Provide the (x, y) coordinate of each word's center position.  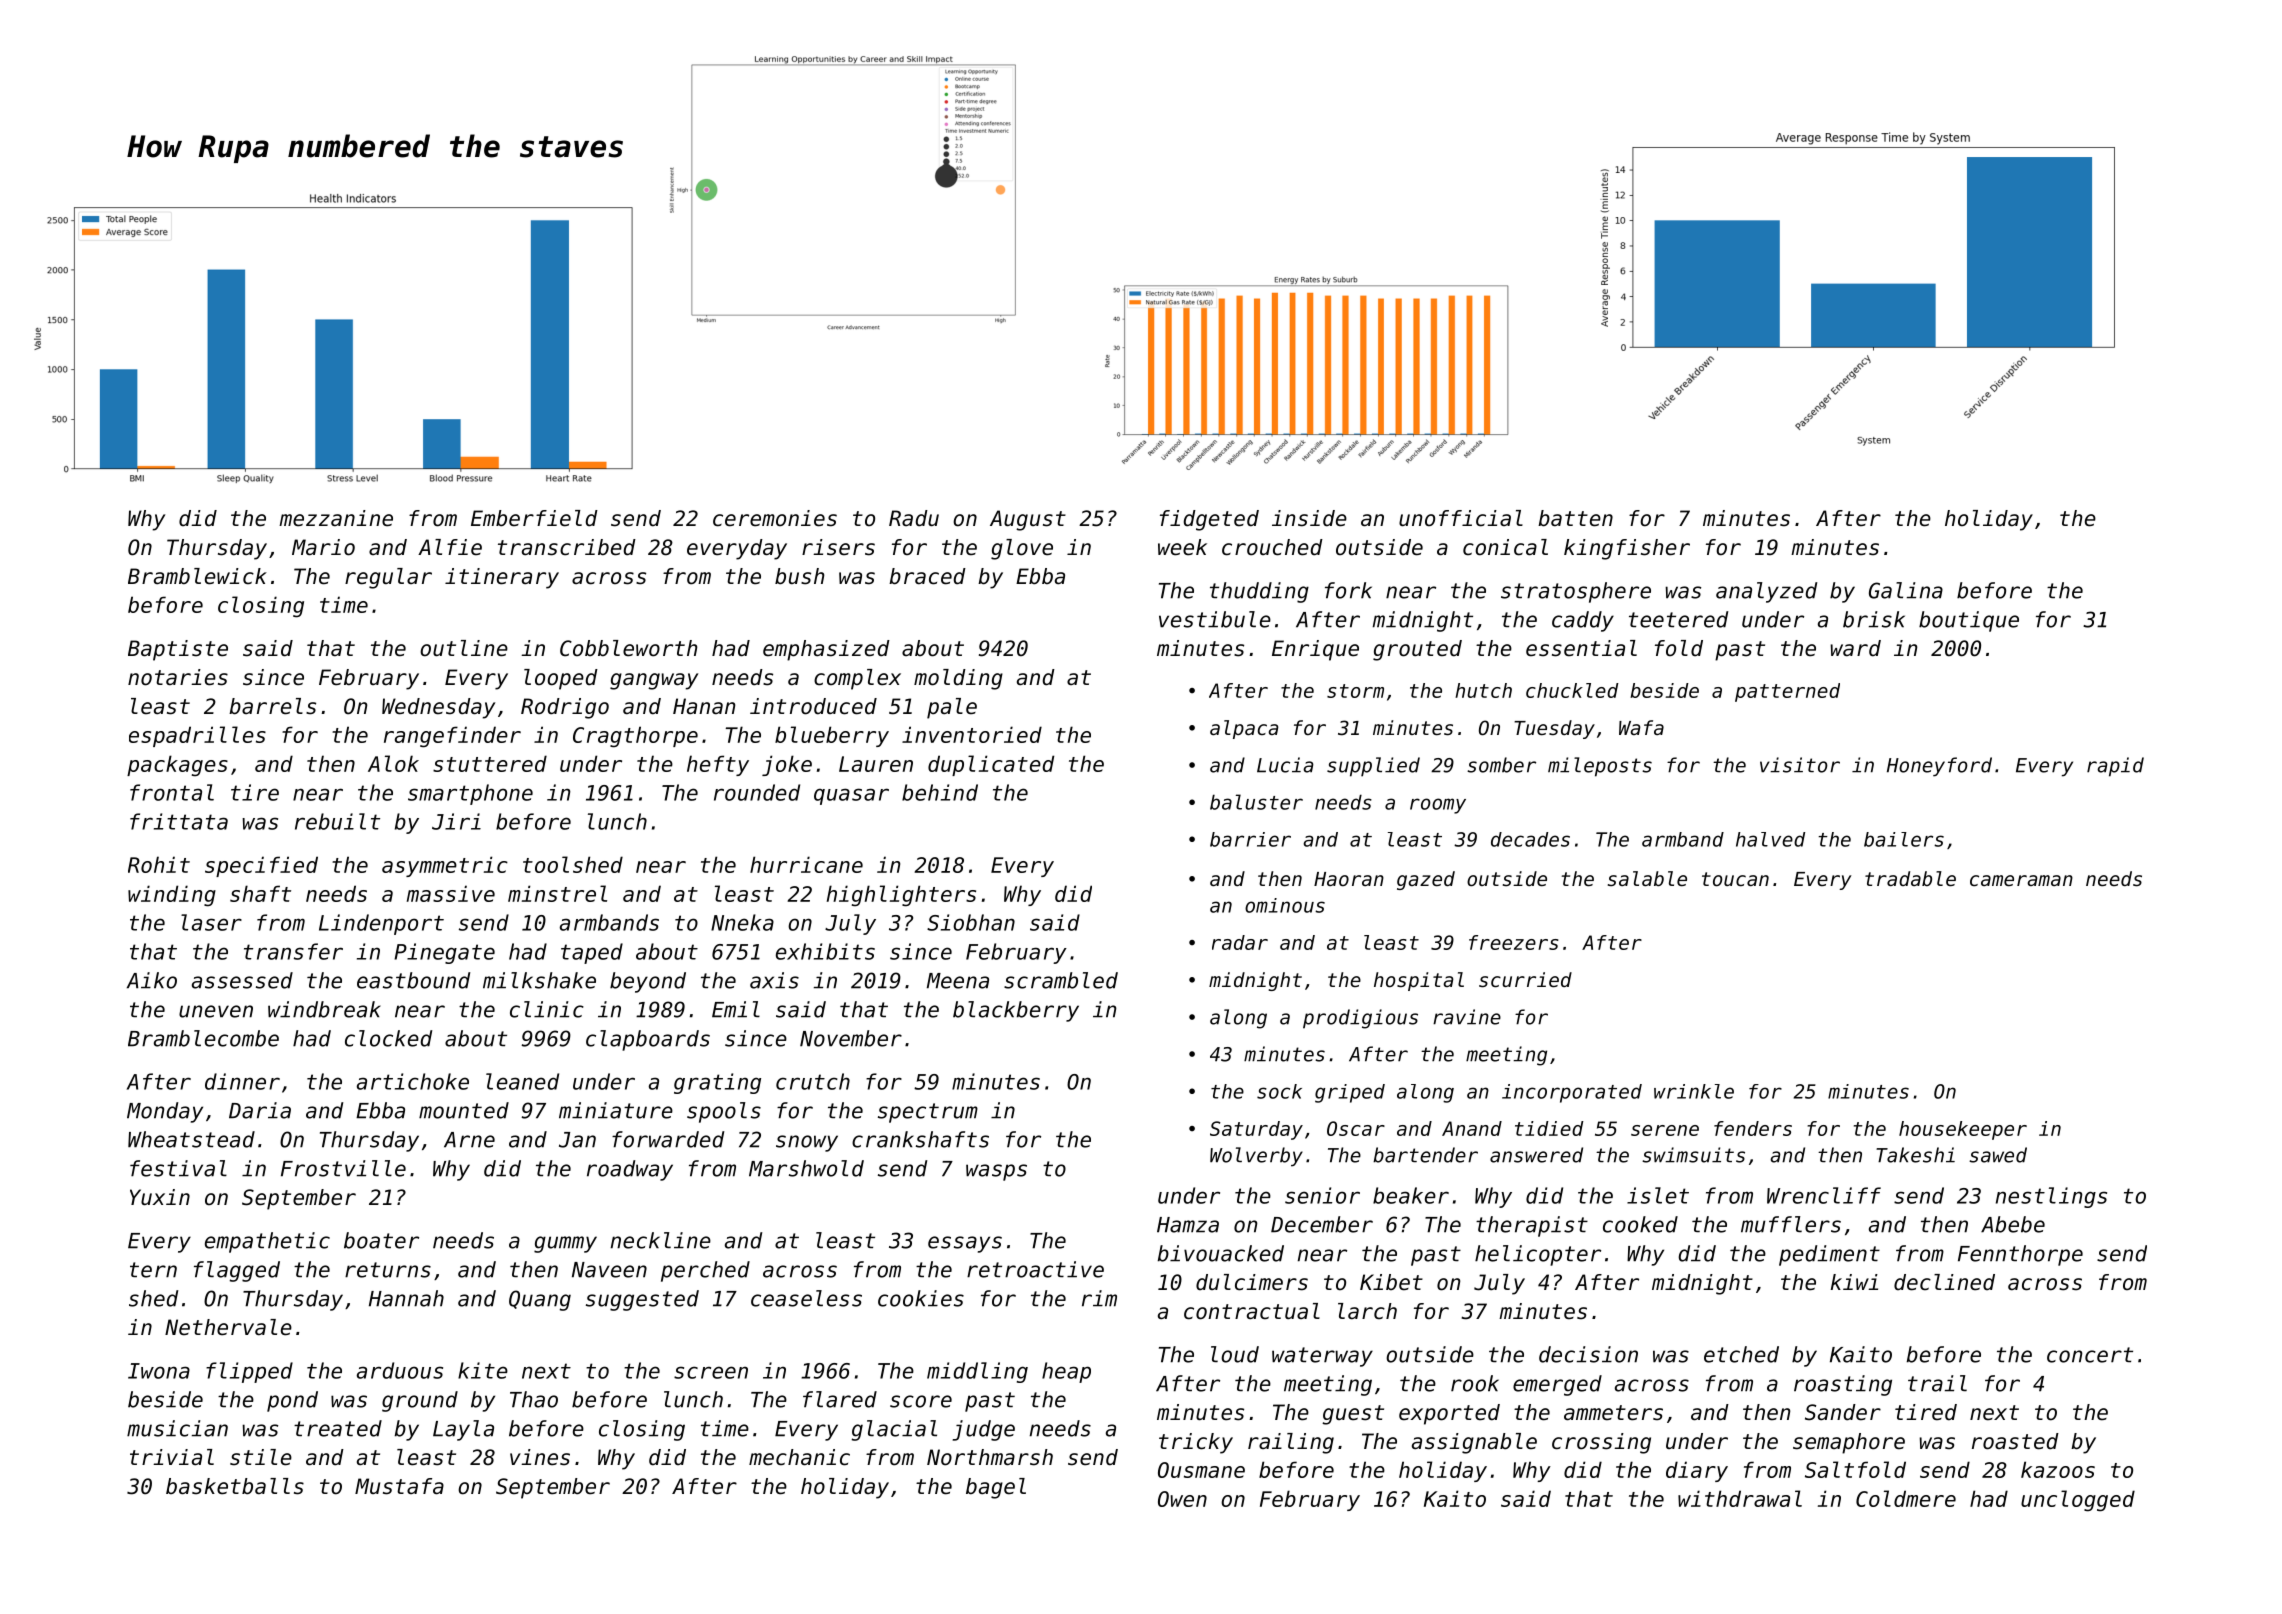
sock (1279, 1091)
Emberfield (534, 518)
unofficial (1461, 518)
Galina (1906, 590)
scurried (1525, 980)
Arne (469, 1140)
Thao (534, 1399)
